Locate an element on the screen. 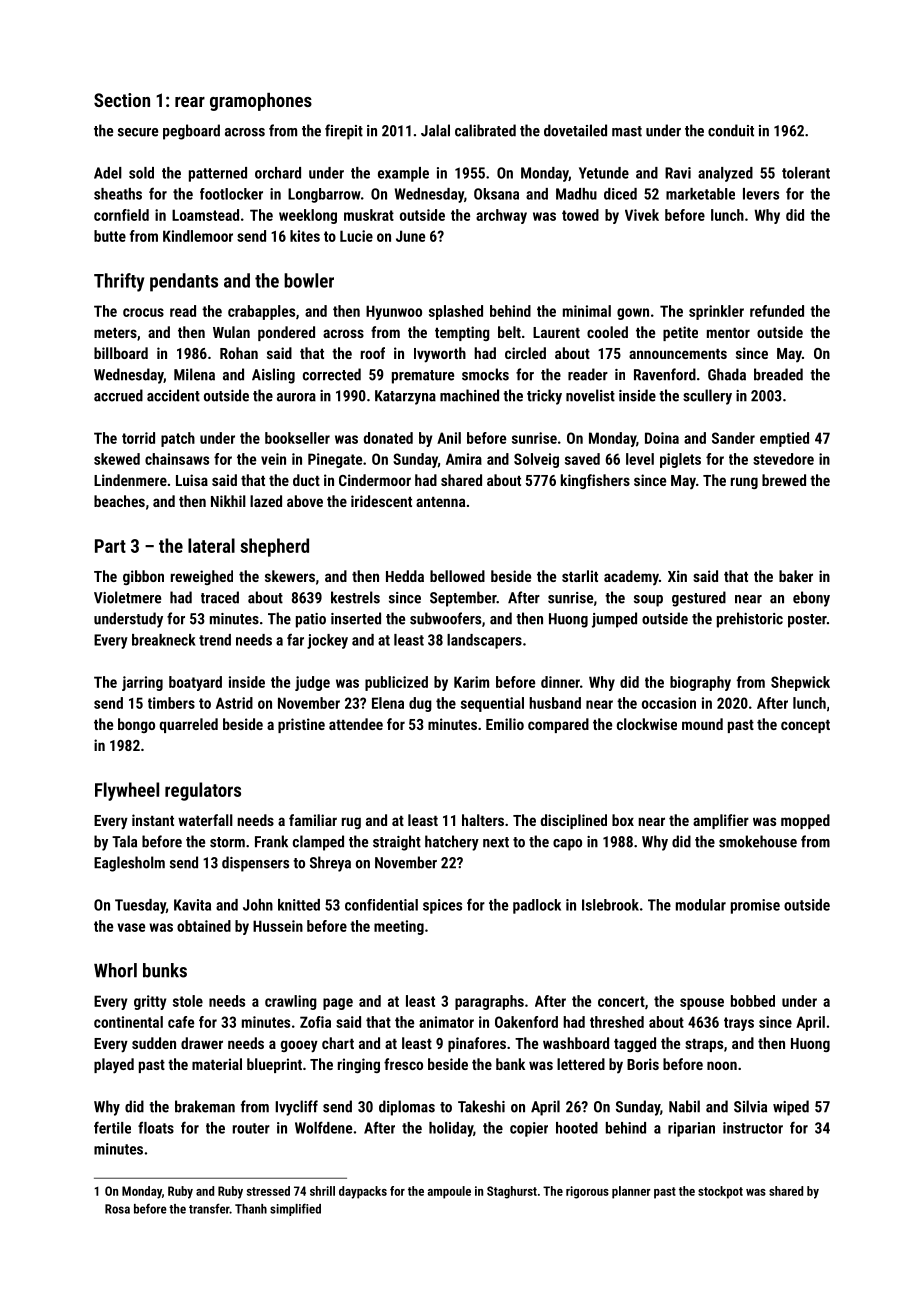 This screenshot has width=924, height=1308. meeting is located at coordinates (399, 927).
